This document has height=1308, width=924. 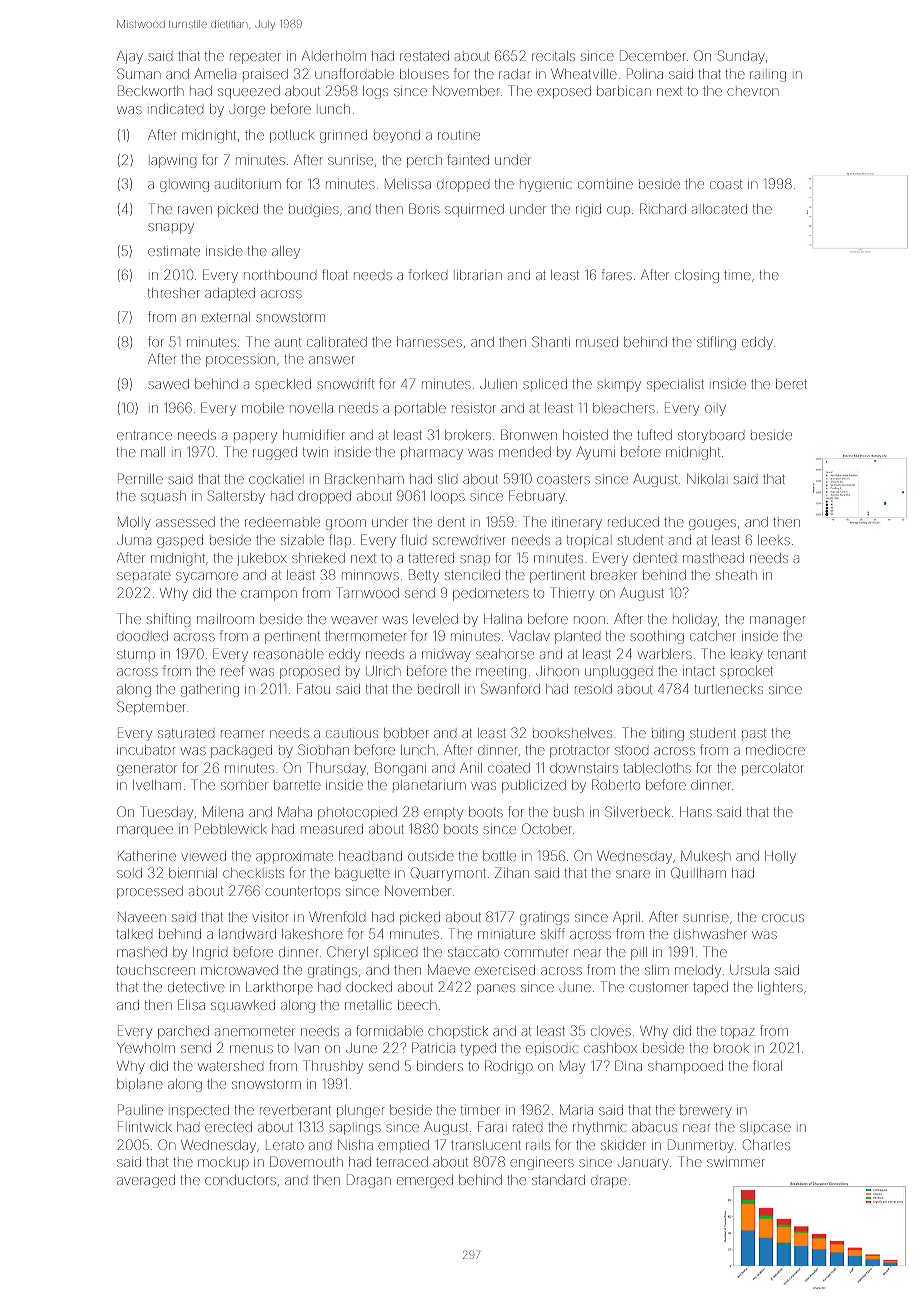 I want to click on watershed, so click(x=230, y=1066).
